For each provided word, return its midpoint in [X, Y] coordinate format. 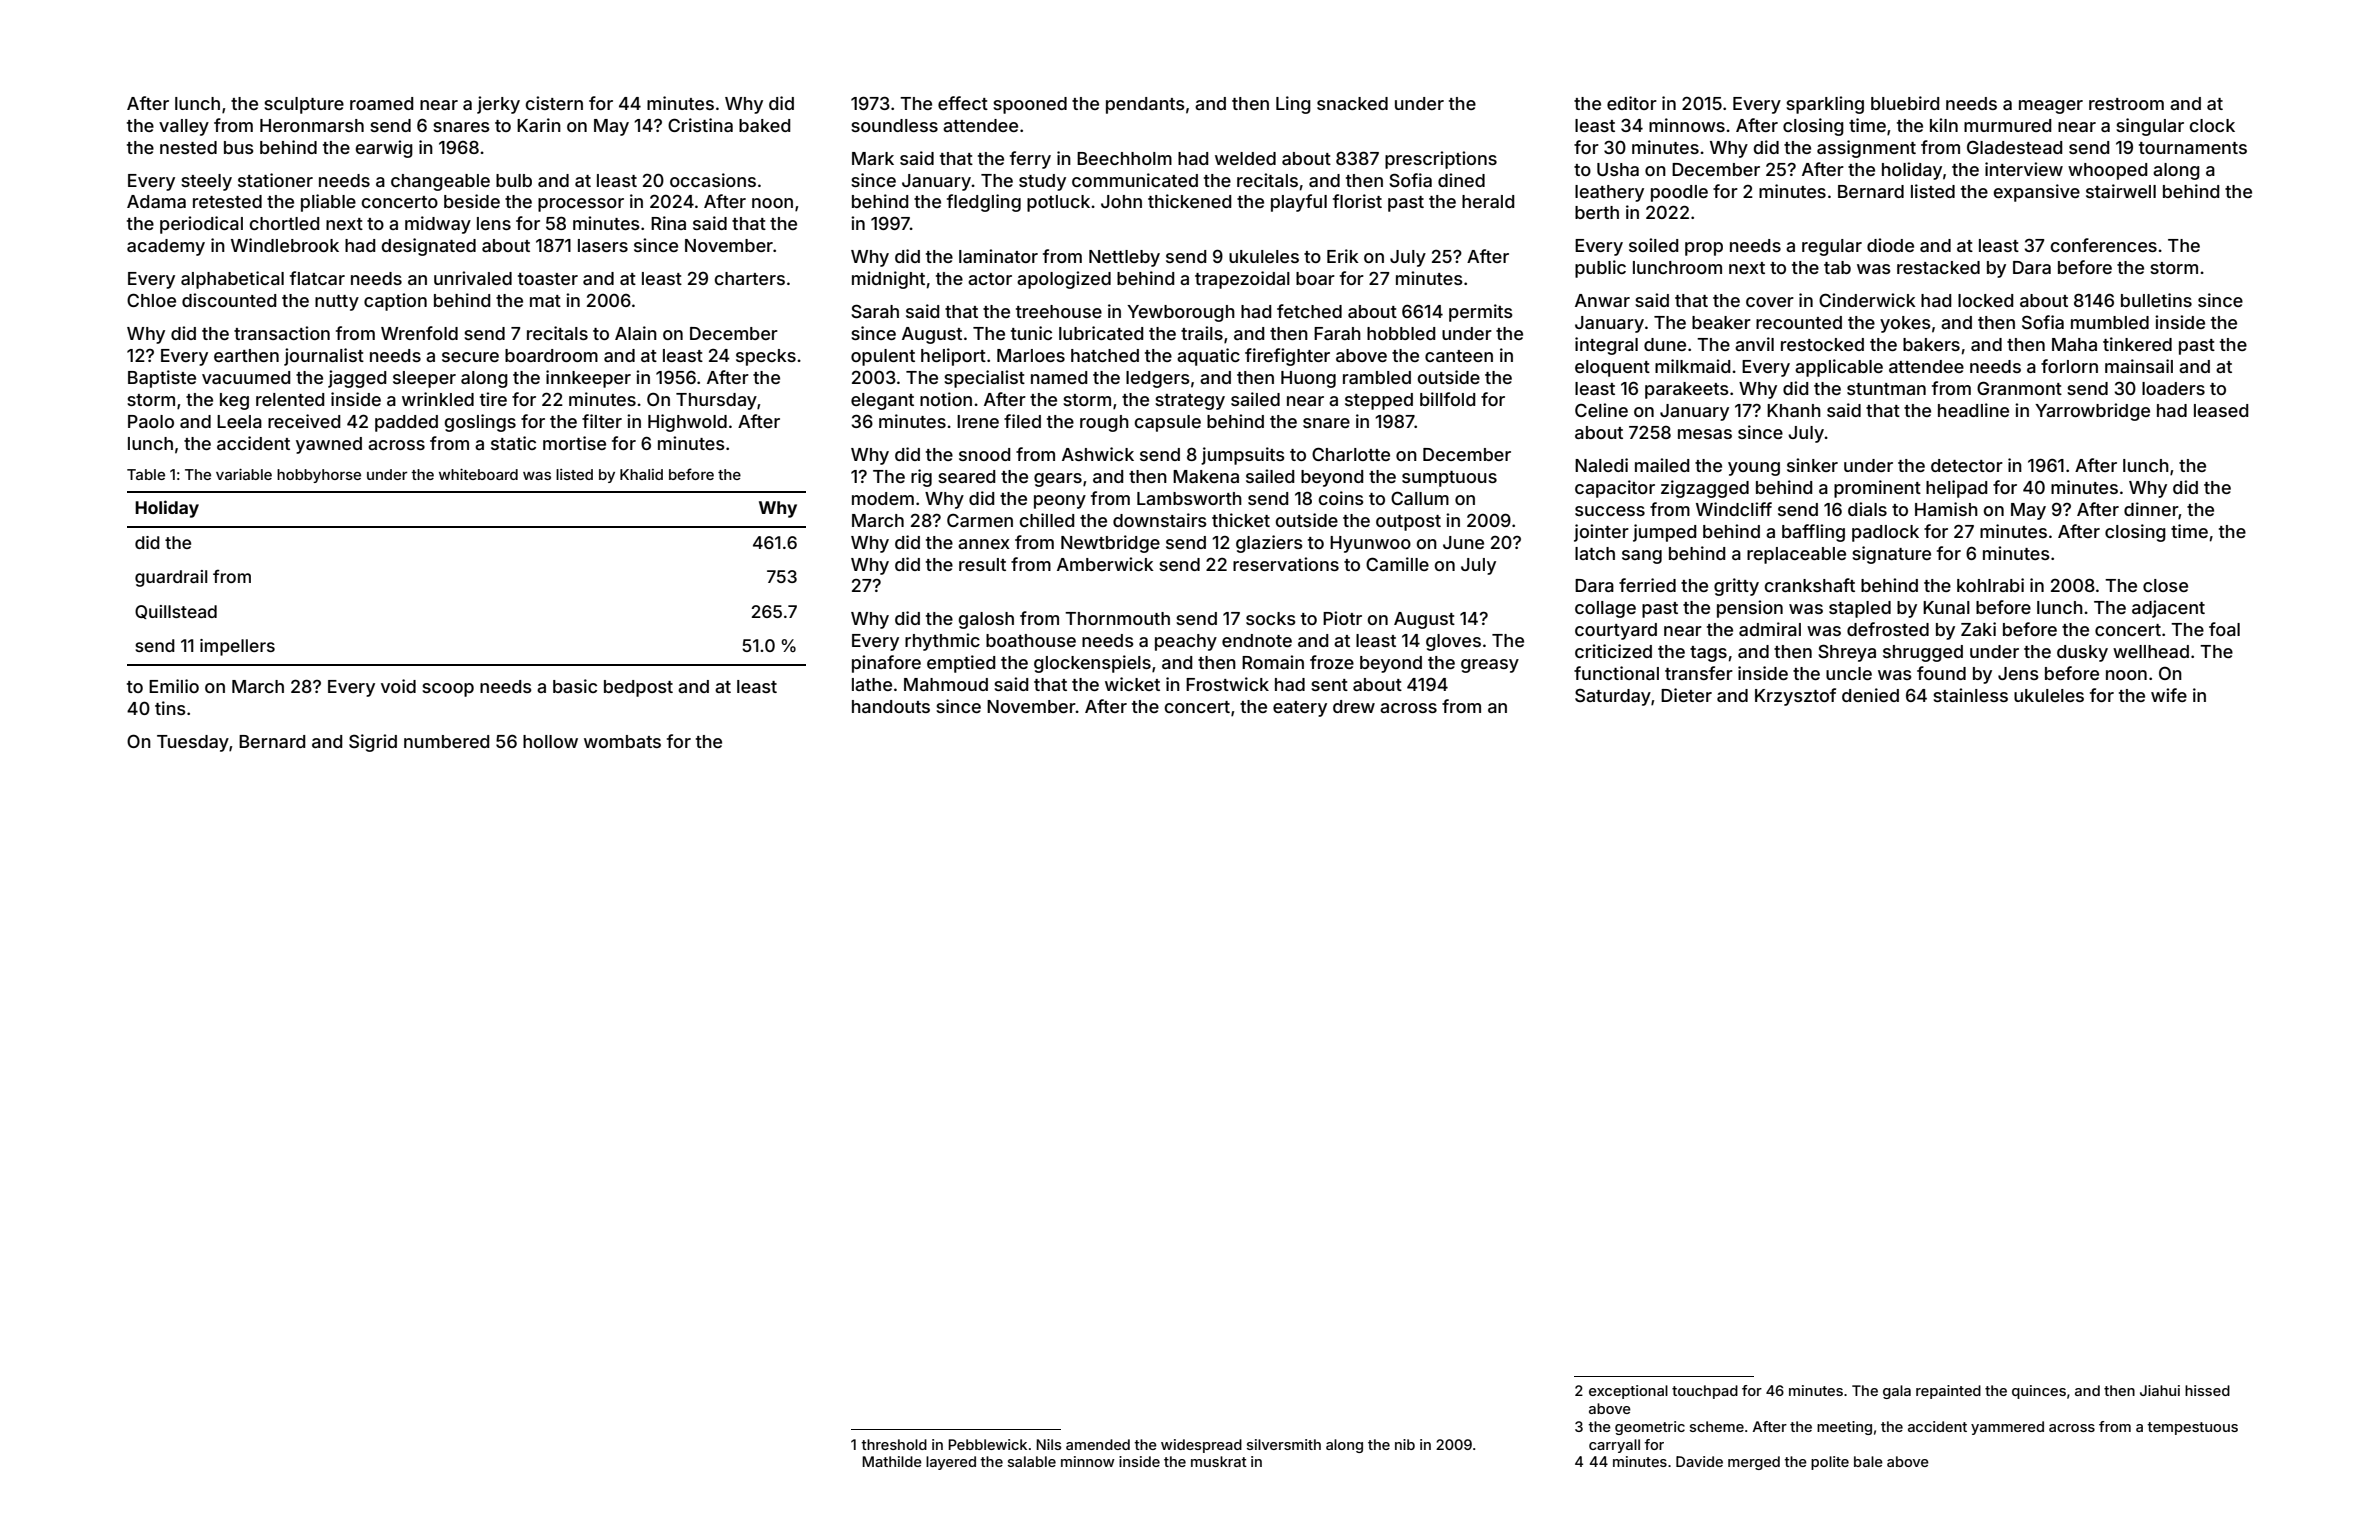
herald [1488, 201]
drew [1354, 706]
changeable [440, 182]
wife [2169, 695]
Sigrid [373, 743]
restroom [2126, 104]
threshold [894, 1444]
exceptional [1628, 1392]
